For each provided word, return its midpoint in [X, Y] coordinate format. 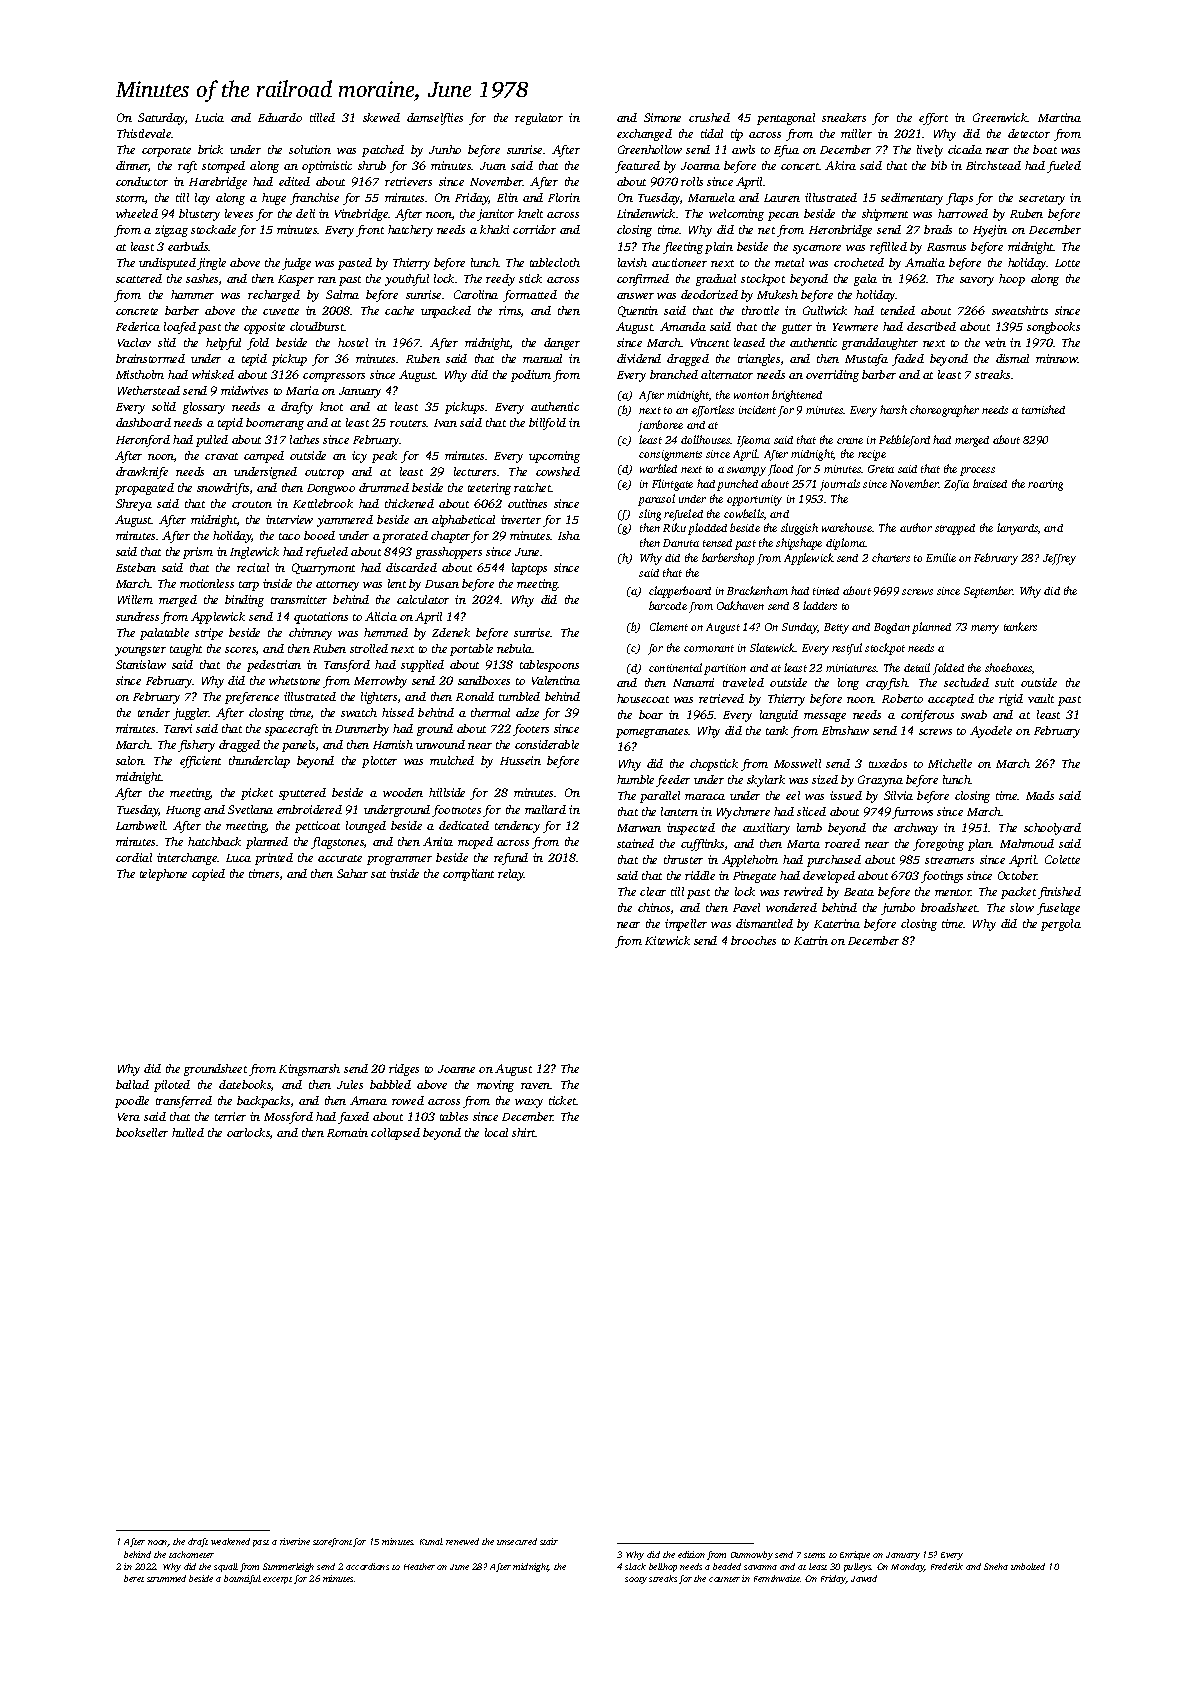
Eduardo [280, 117]
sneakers [844, 117]
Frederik [947, 1566]
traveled [743, 682]
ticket [563, 1100]
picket [257, 794]
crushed [709, 117]
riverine [295, 1541]
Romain [347, 1132]
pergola [1061, 925]
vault [1041, 698]
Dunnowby [752, 1555]
